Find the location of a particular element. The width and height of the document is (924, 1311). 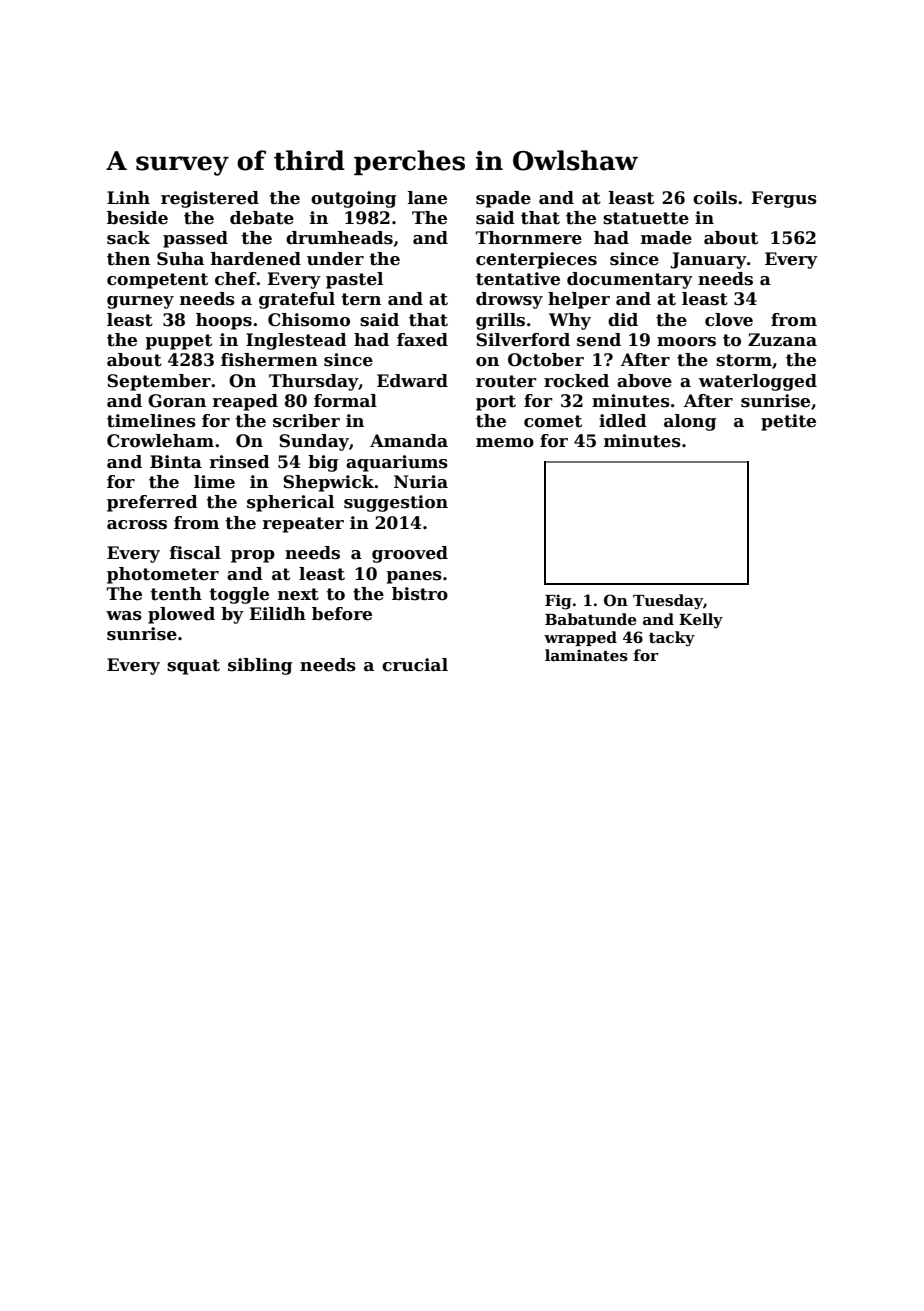

memo is located at coordinates (505, 443).
